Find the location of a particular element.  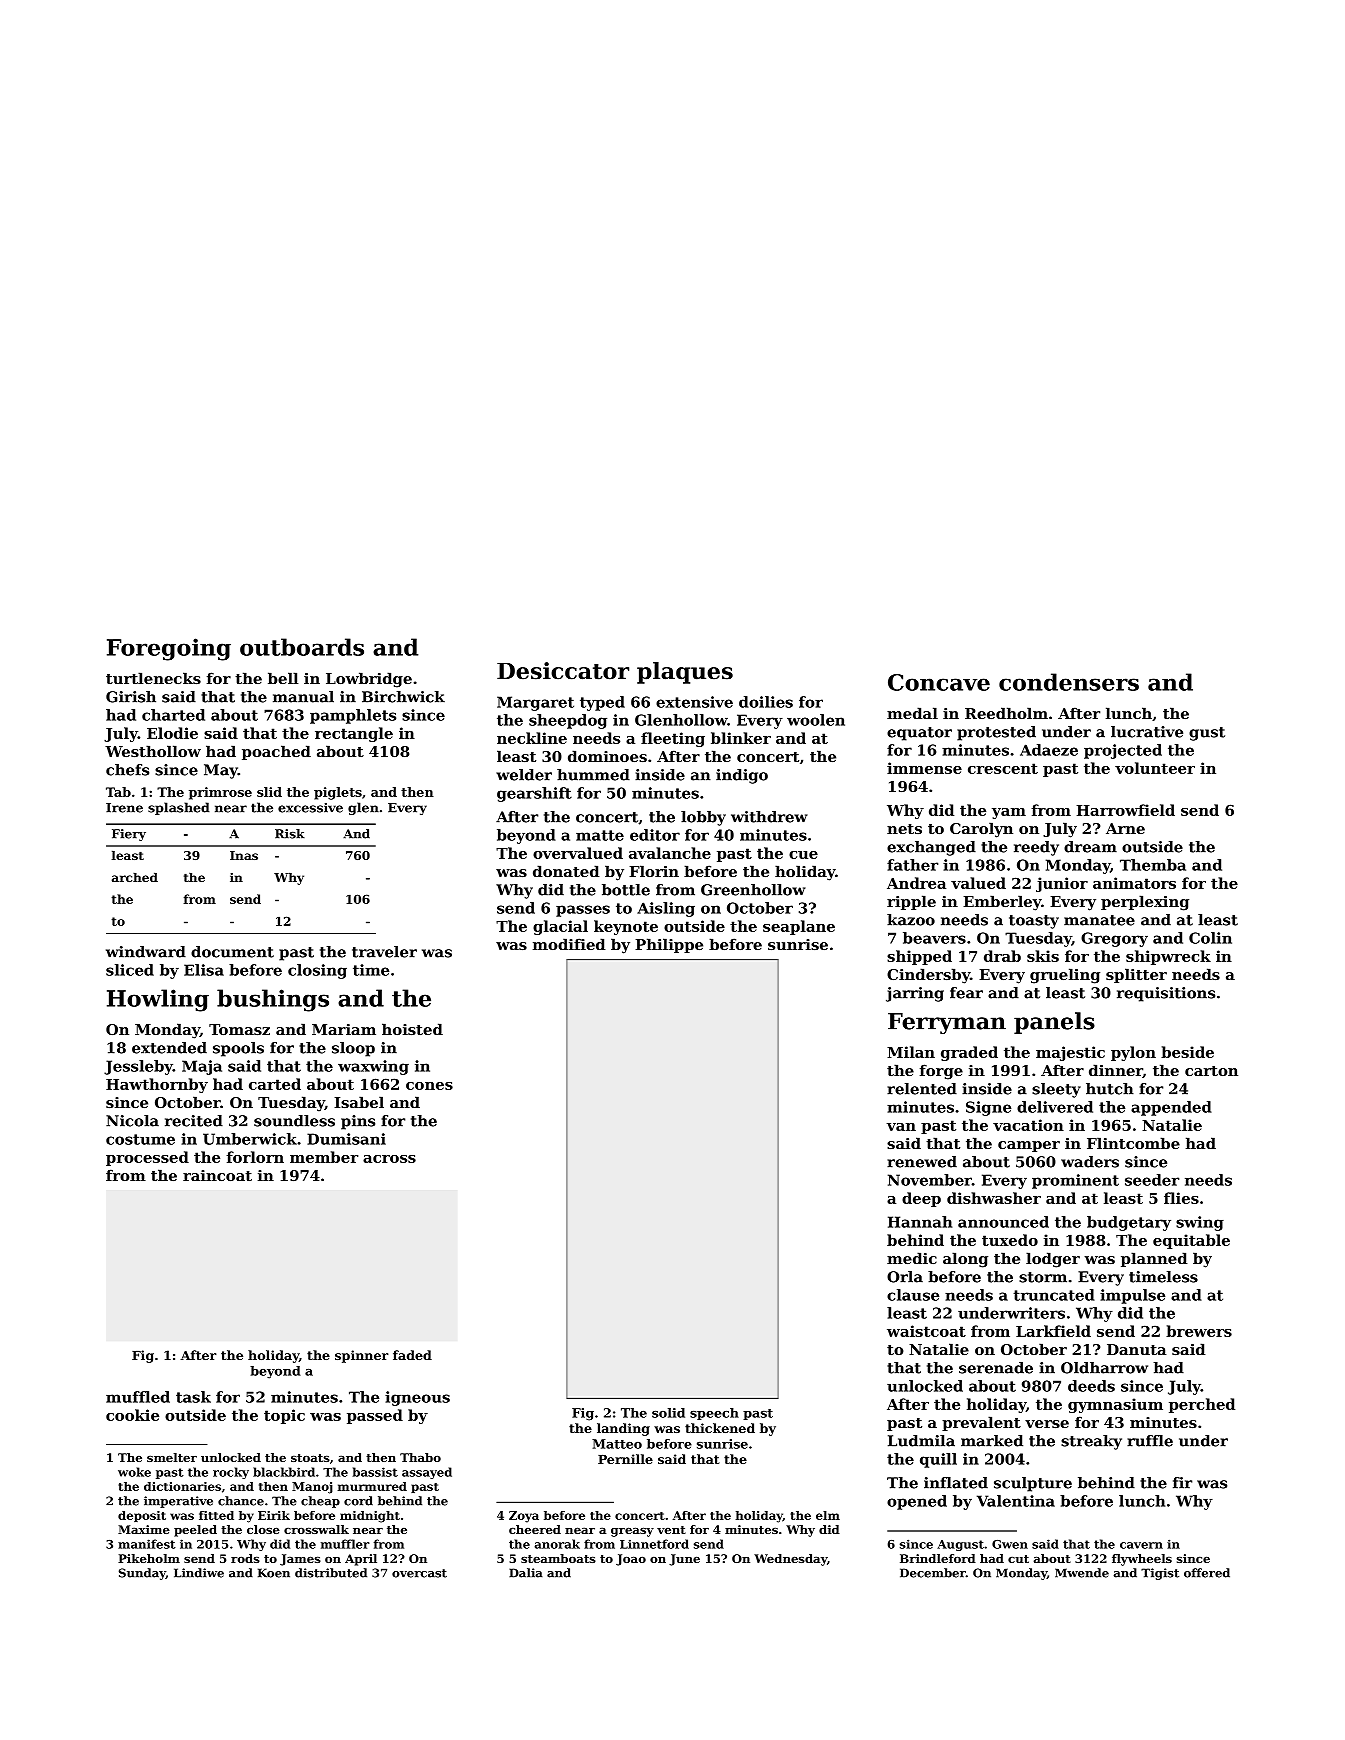

Desiccator is located at coordinates (563, 671).
